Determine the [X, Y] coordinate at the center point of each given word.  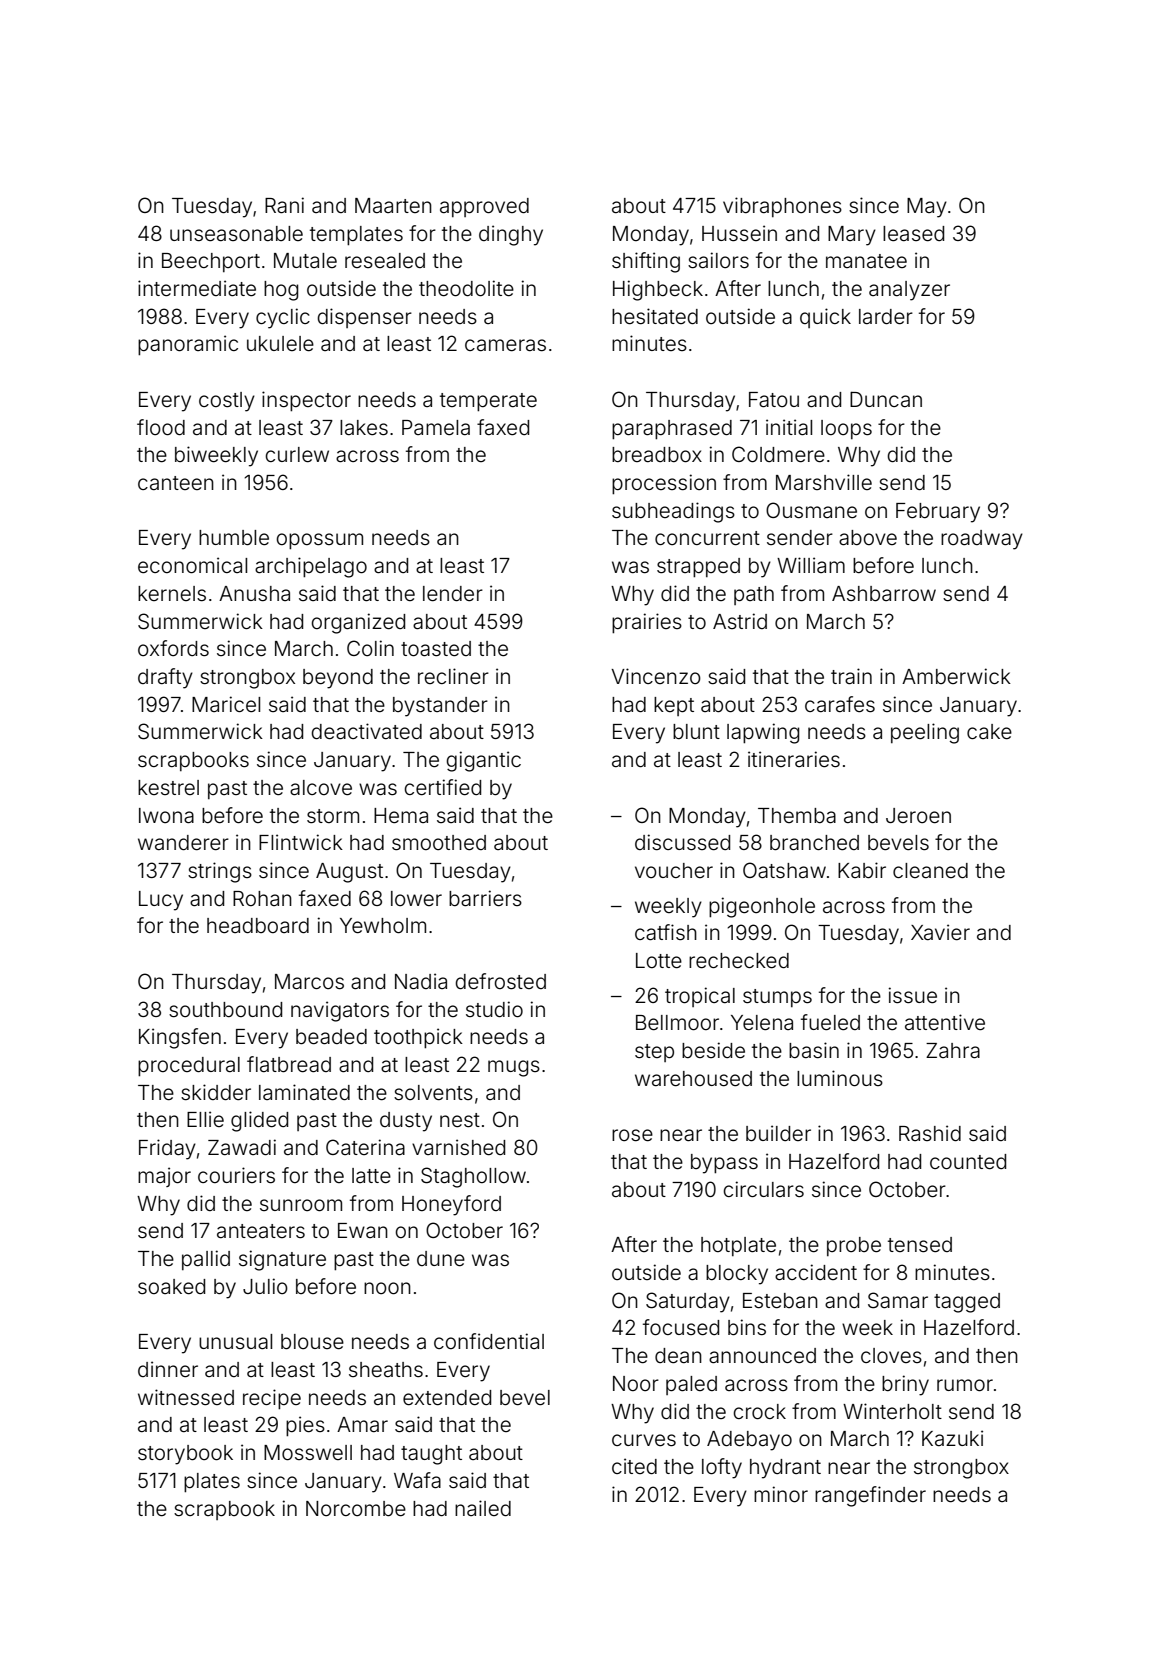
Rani [284, 205]
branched [814, 843]
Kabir [862, 870]
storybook [185, 1455]
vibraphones [782, 207]
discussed [682, 842]
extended [447, 1398]
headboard [258, 925]
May [927, 208]
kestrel [168, 787]
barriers [485, 898]
